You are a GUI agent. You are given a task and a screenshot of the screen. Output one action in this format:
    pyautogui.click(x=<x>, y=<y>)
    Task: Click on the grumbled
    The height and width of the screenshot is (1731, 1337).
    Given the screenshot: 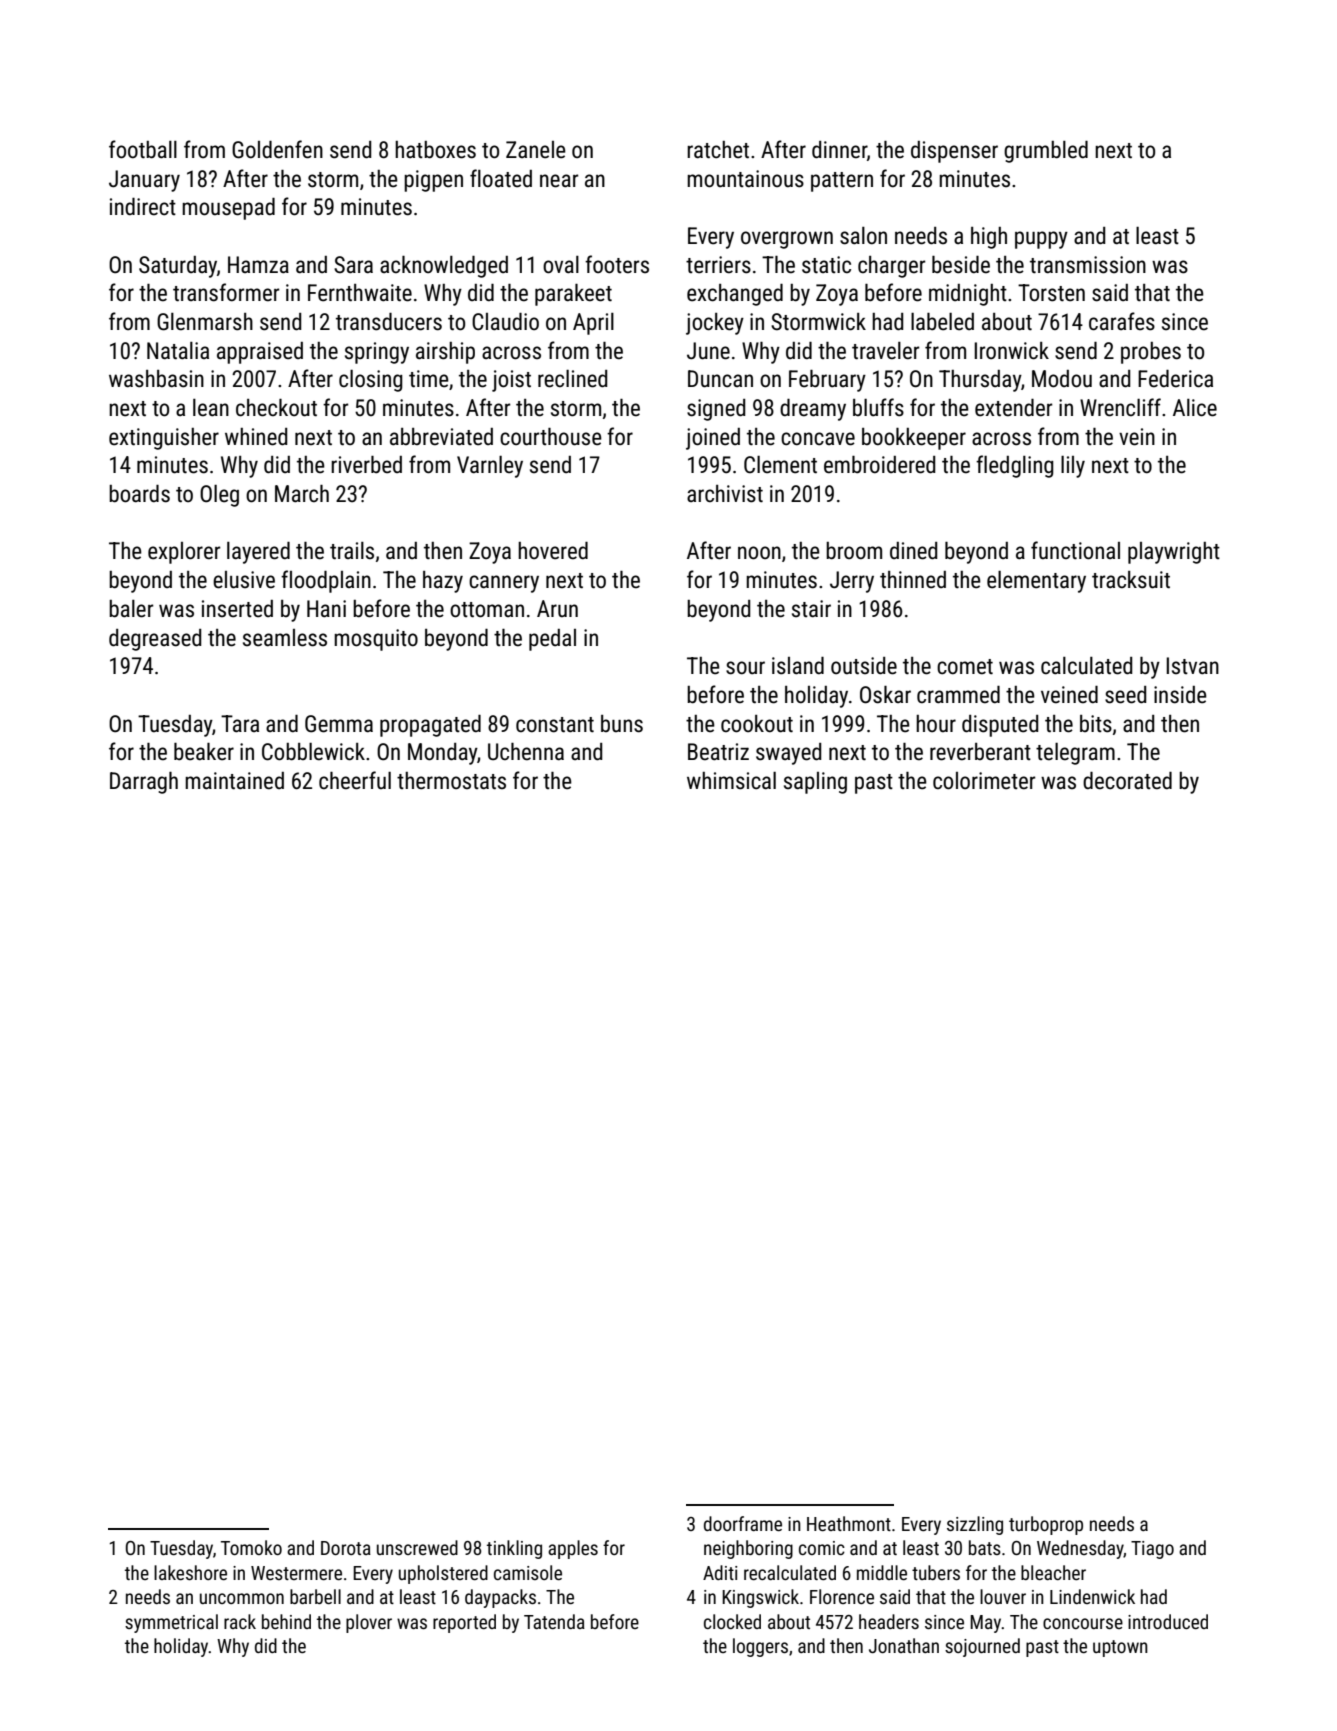 What is the action you would take?
    pyautogui.click(x=1046, y=152)
